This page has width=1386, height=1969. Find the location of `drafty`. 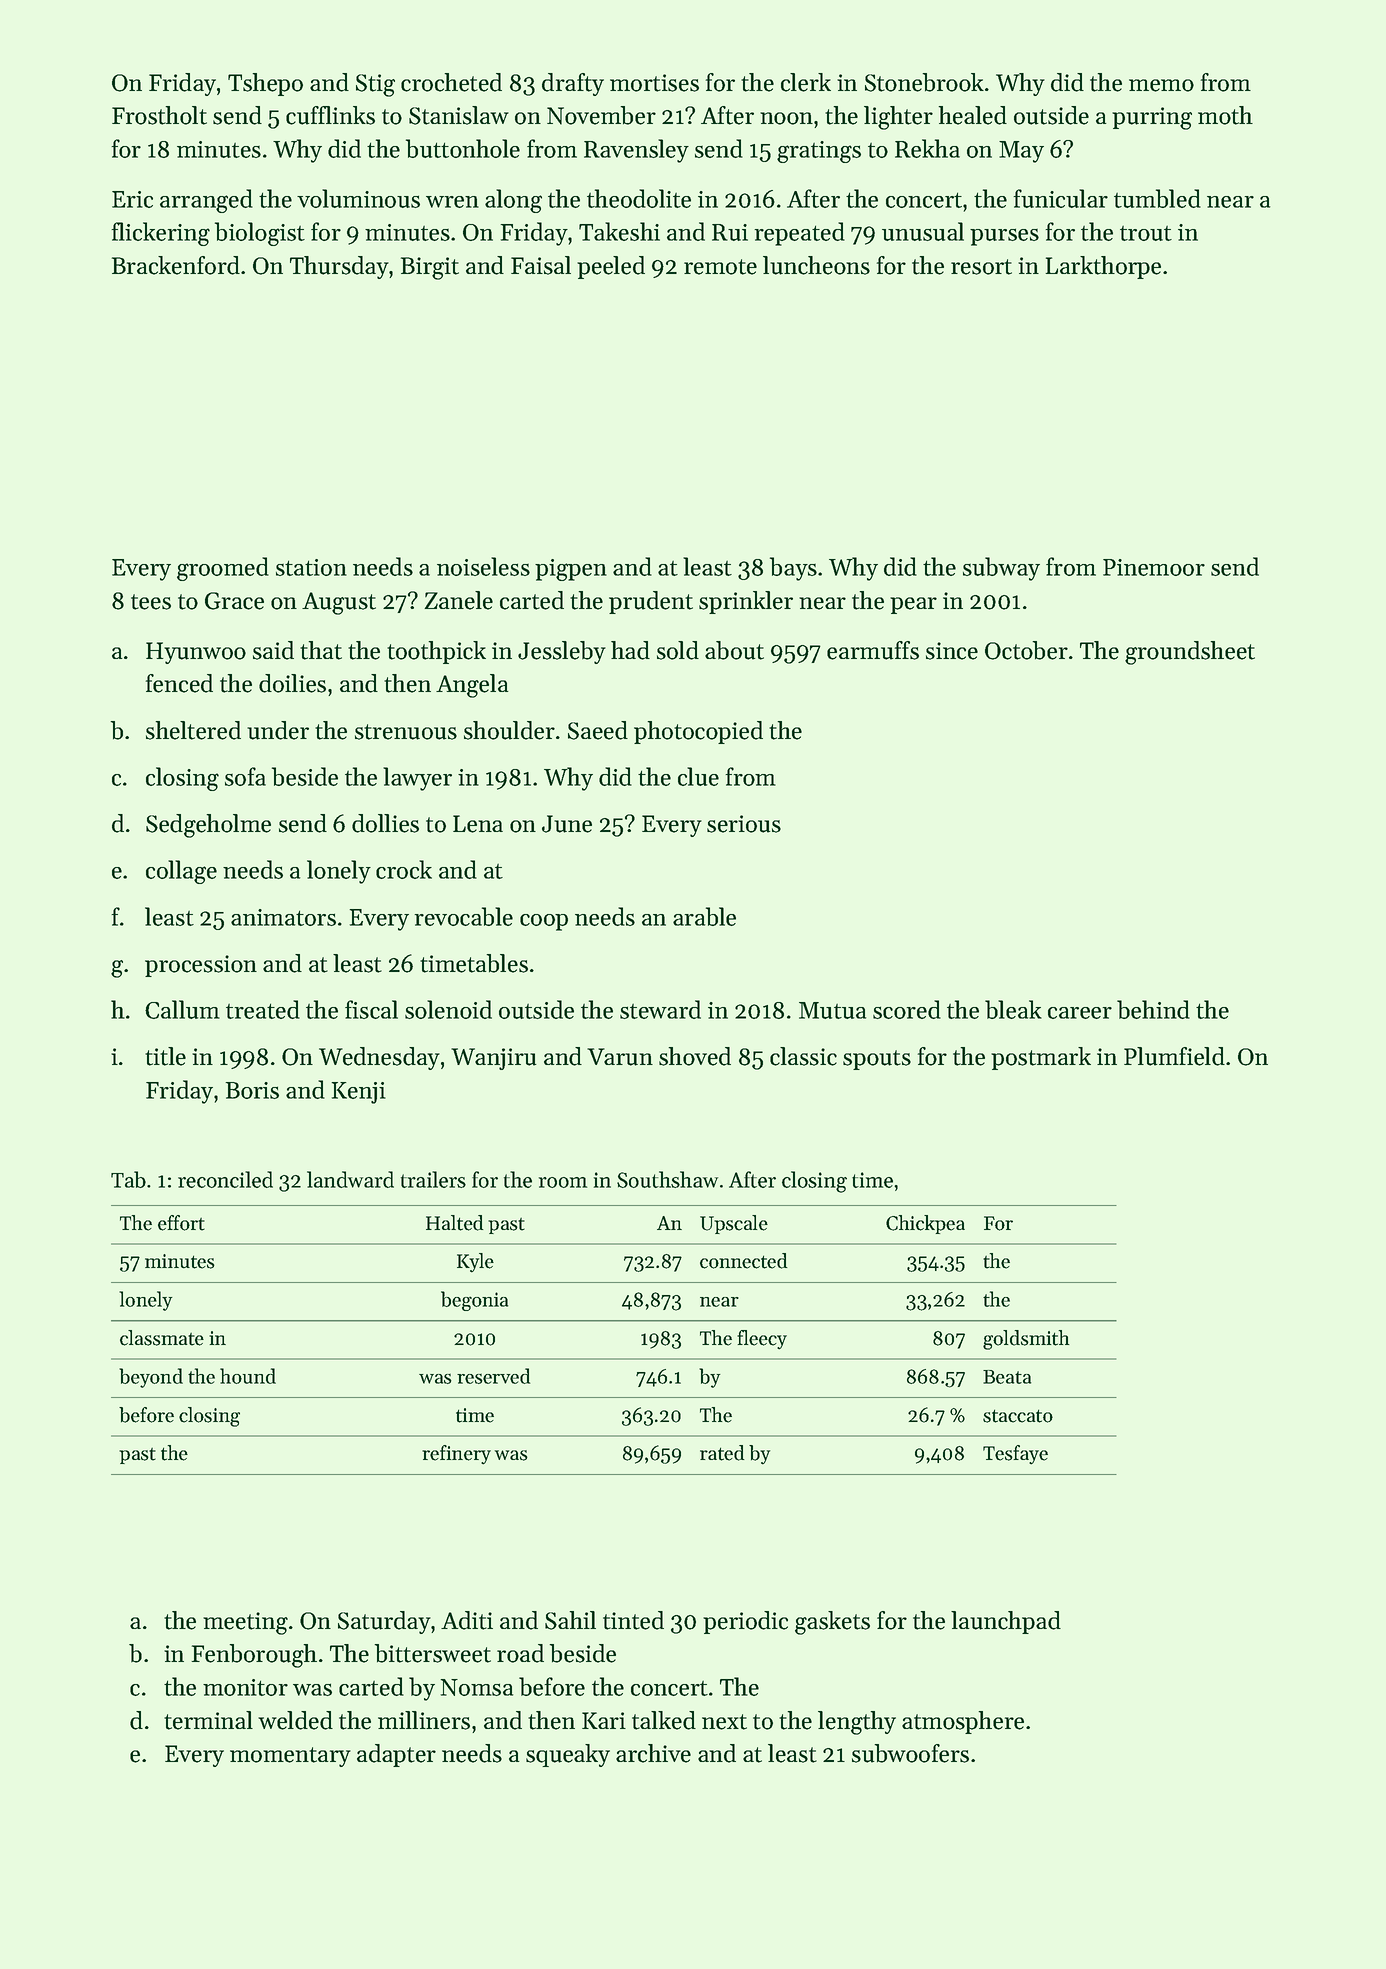

drafty is located at coordinates (573, 84).
